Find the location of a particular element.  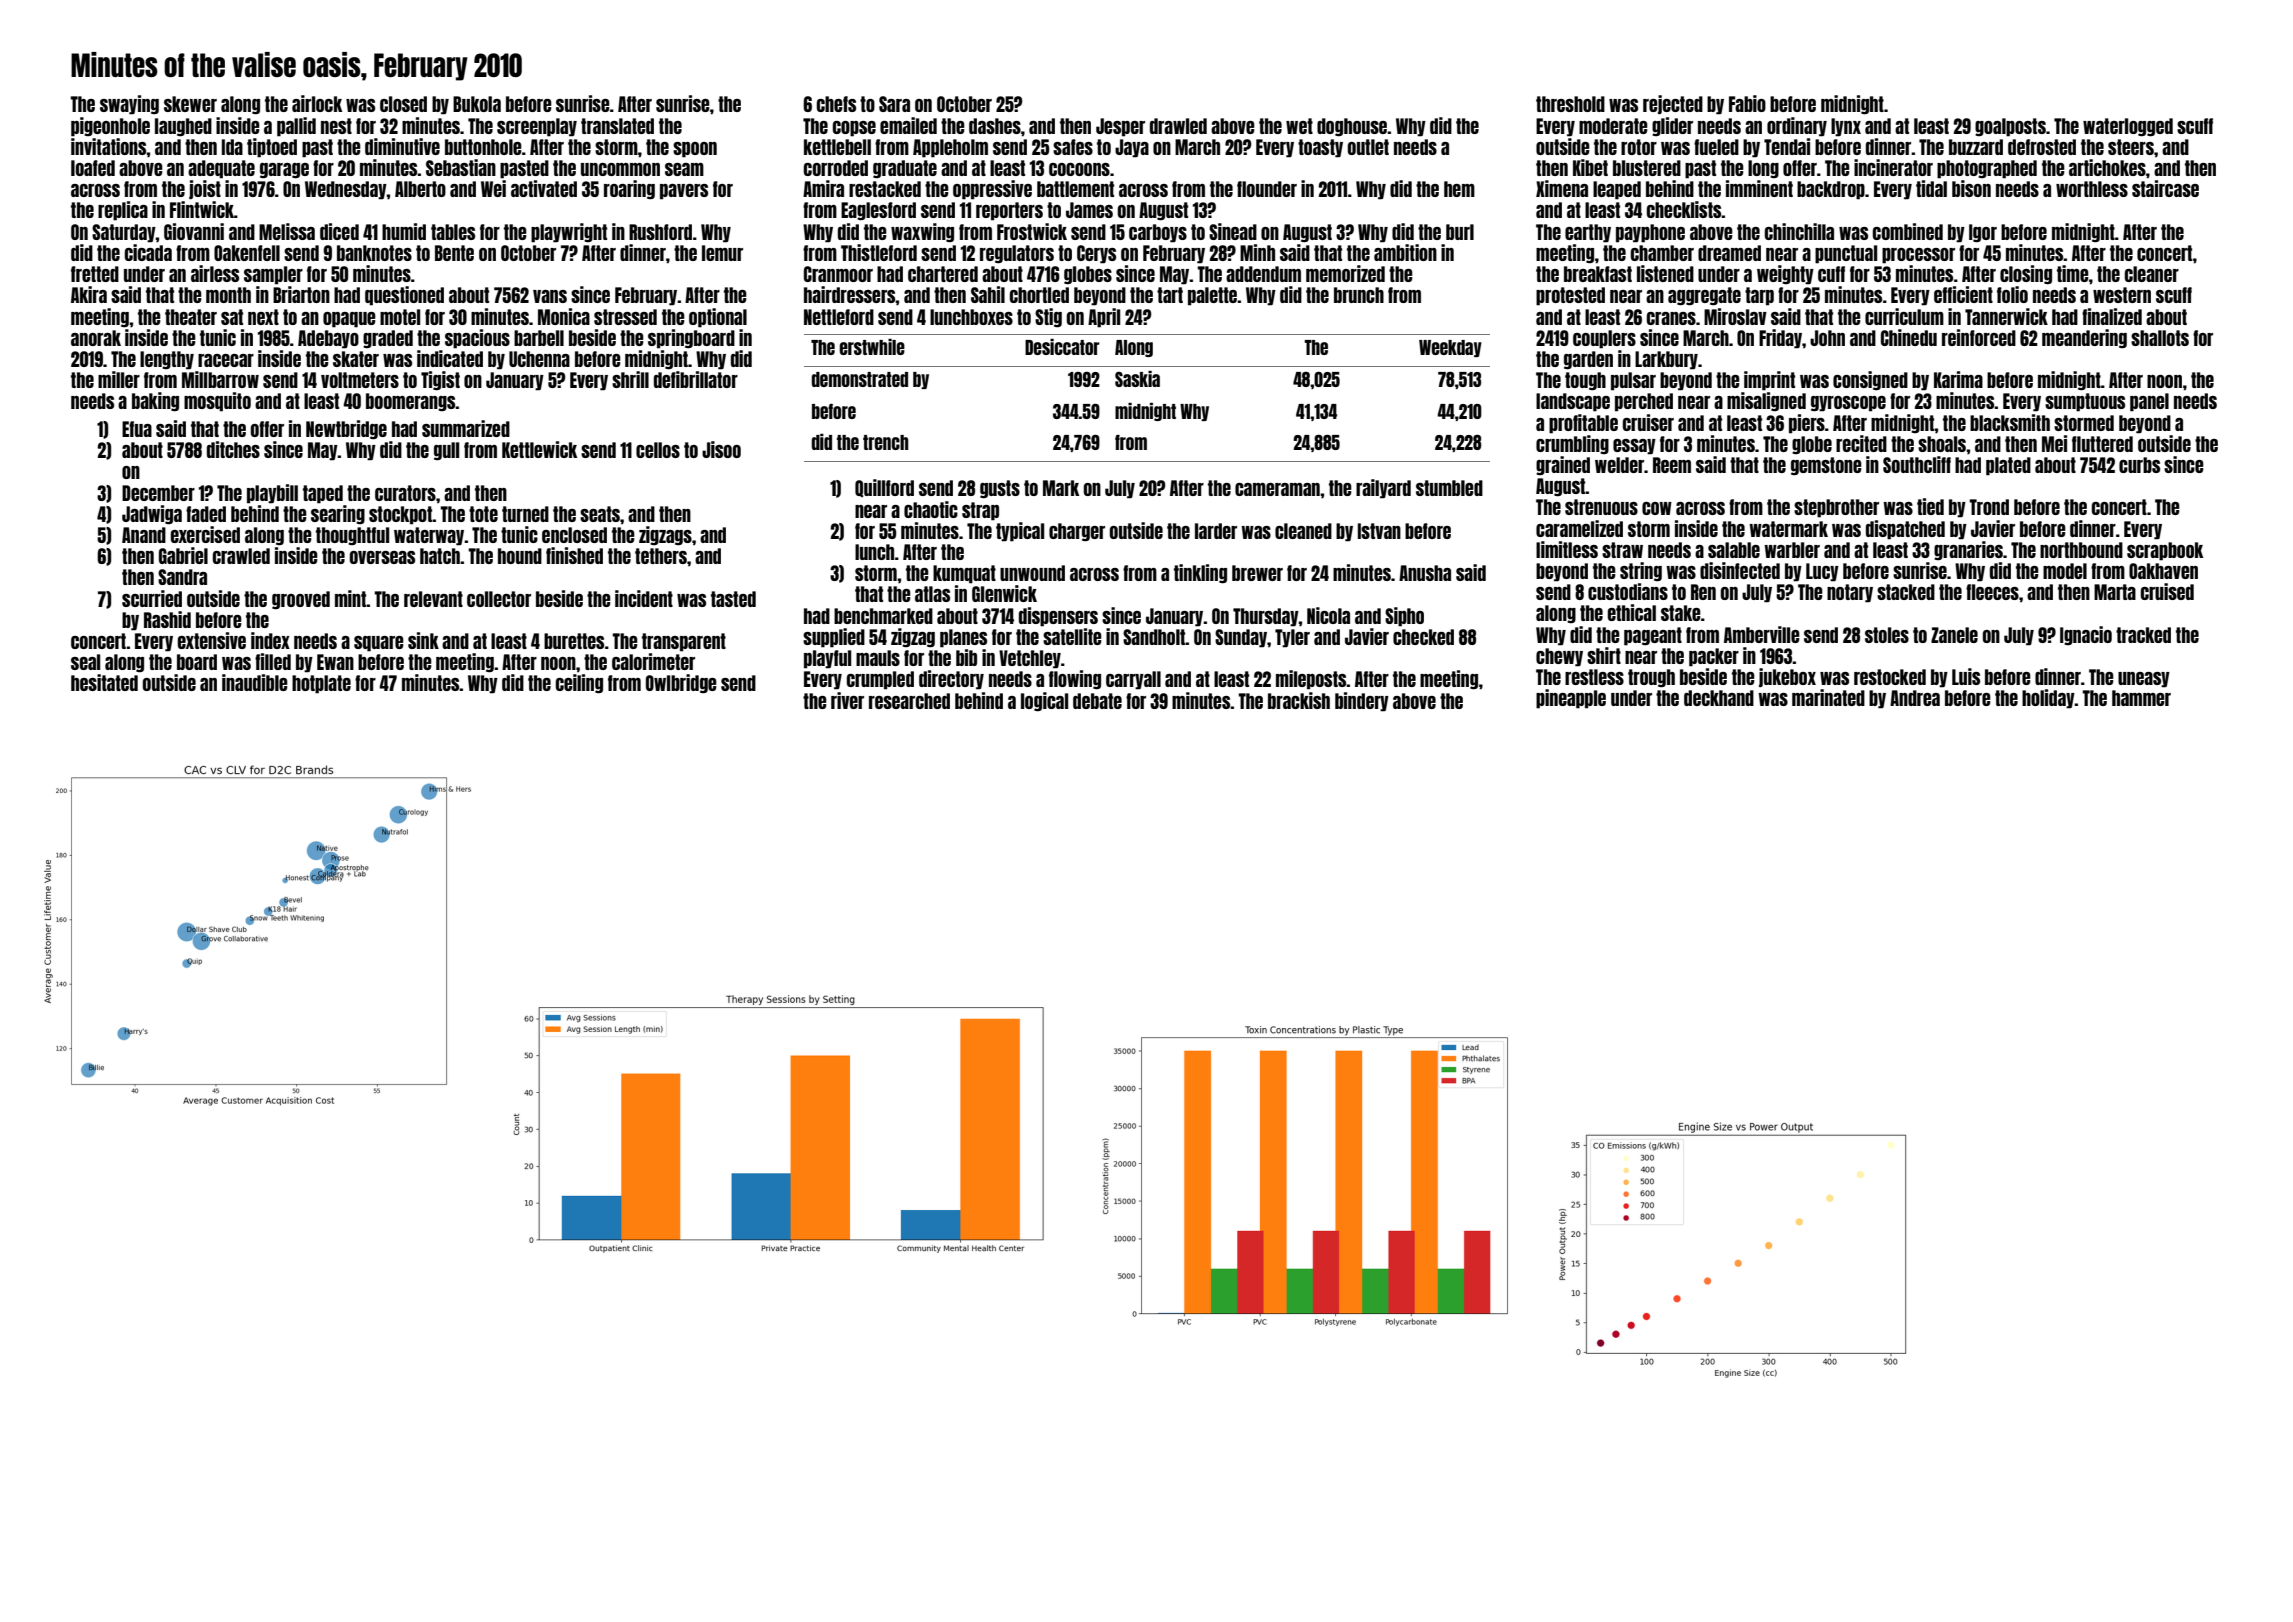

uncommon is located at coordinates (620, 169).
